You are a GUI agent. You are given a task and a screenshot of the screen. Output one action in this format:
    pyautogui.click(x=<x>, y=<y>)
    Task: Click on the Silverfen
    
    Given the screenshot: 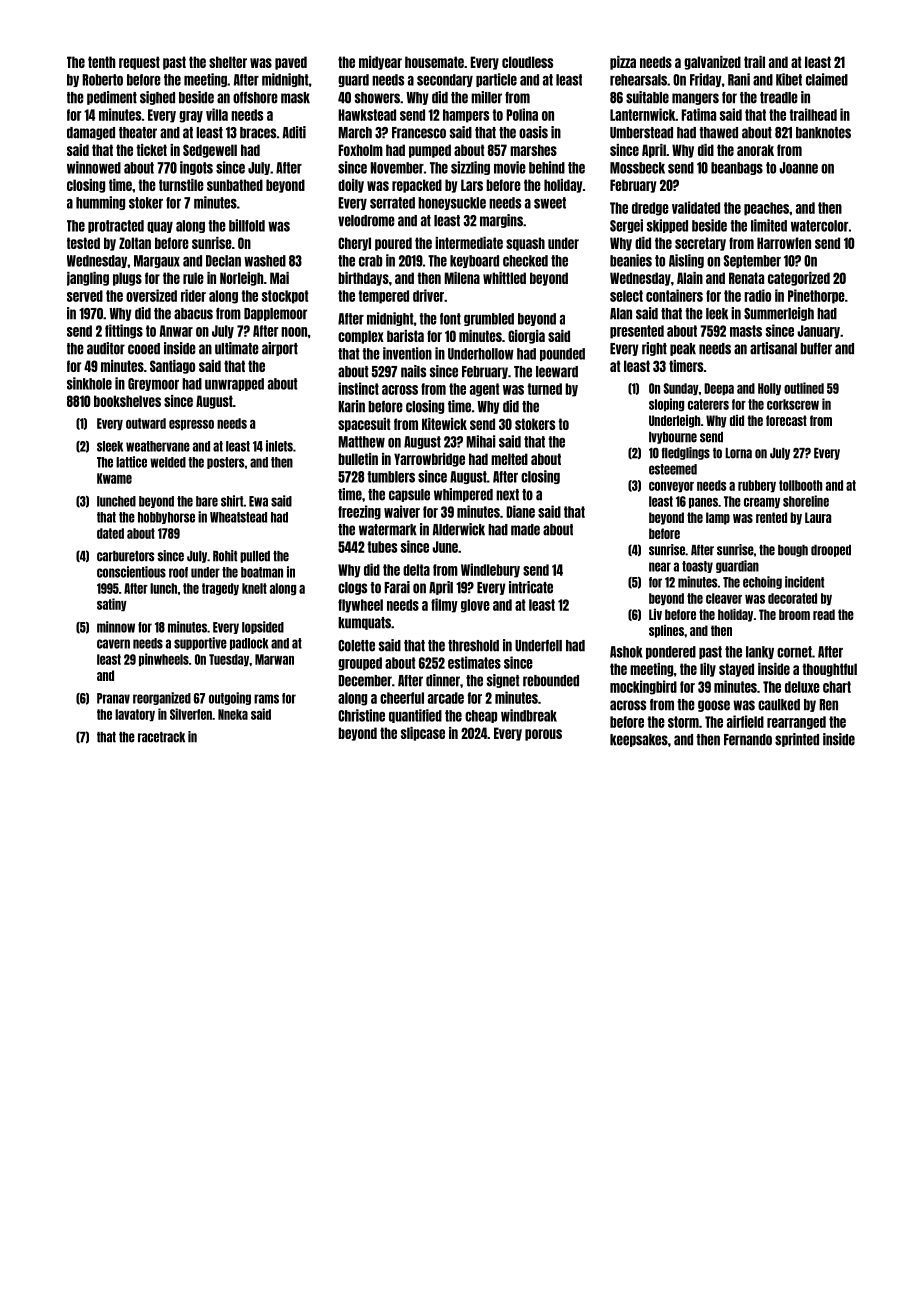 What is the action you would take?
    pyautogui.click(x=191, y=714)
